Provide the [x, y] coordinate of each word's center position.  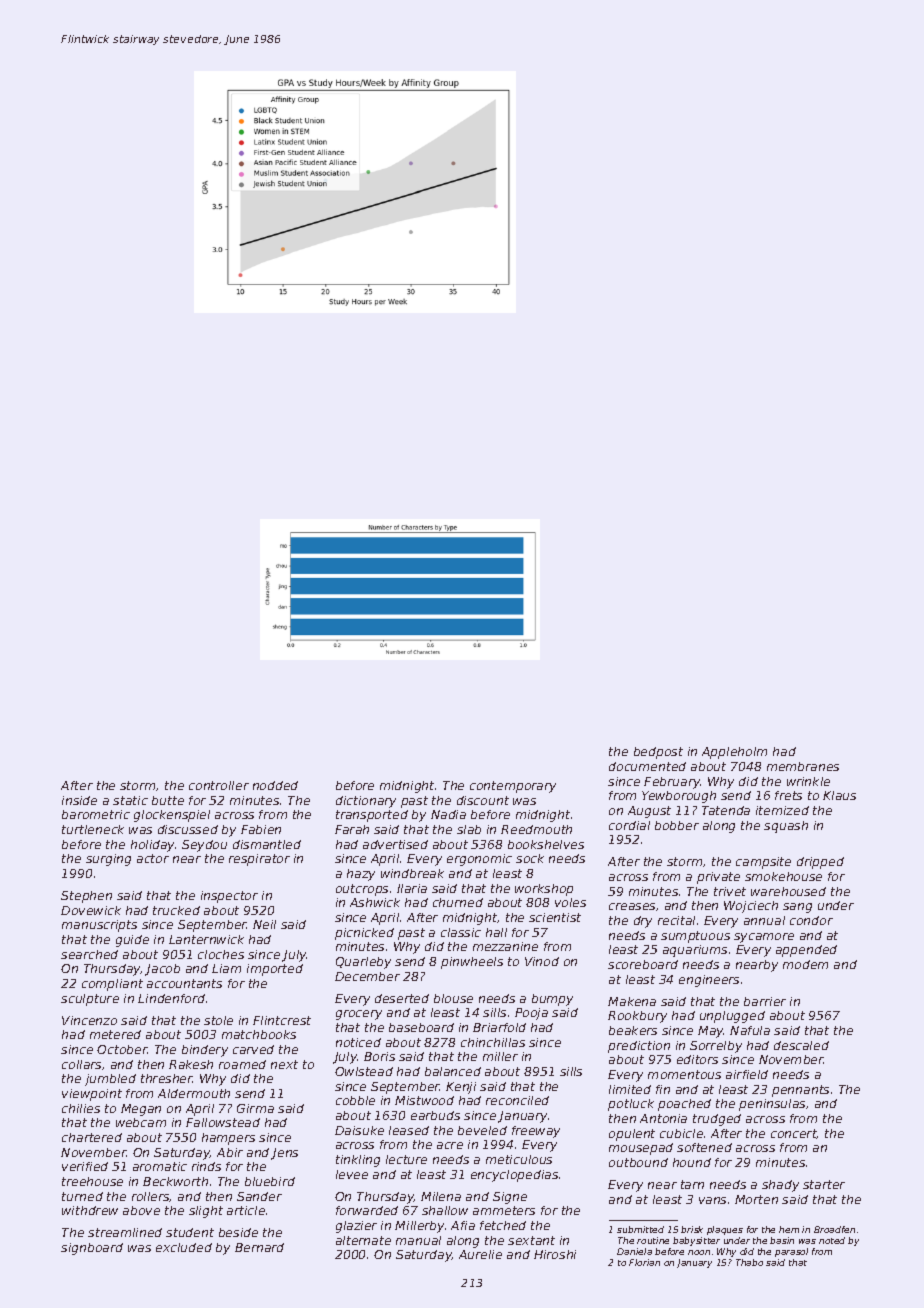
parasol [791, 1252]
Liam [226, 968]
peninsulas [772, 1105]
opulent [632, 1135]
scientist [555, 917]
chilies [81, 1108]
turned [82, 1196]
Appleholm [734, 753]
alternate [363, 1240]
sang [797, 908]
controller [219, 785]
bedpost [658, 753]
